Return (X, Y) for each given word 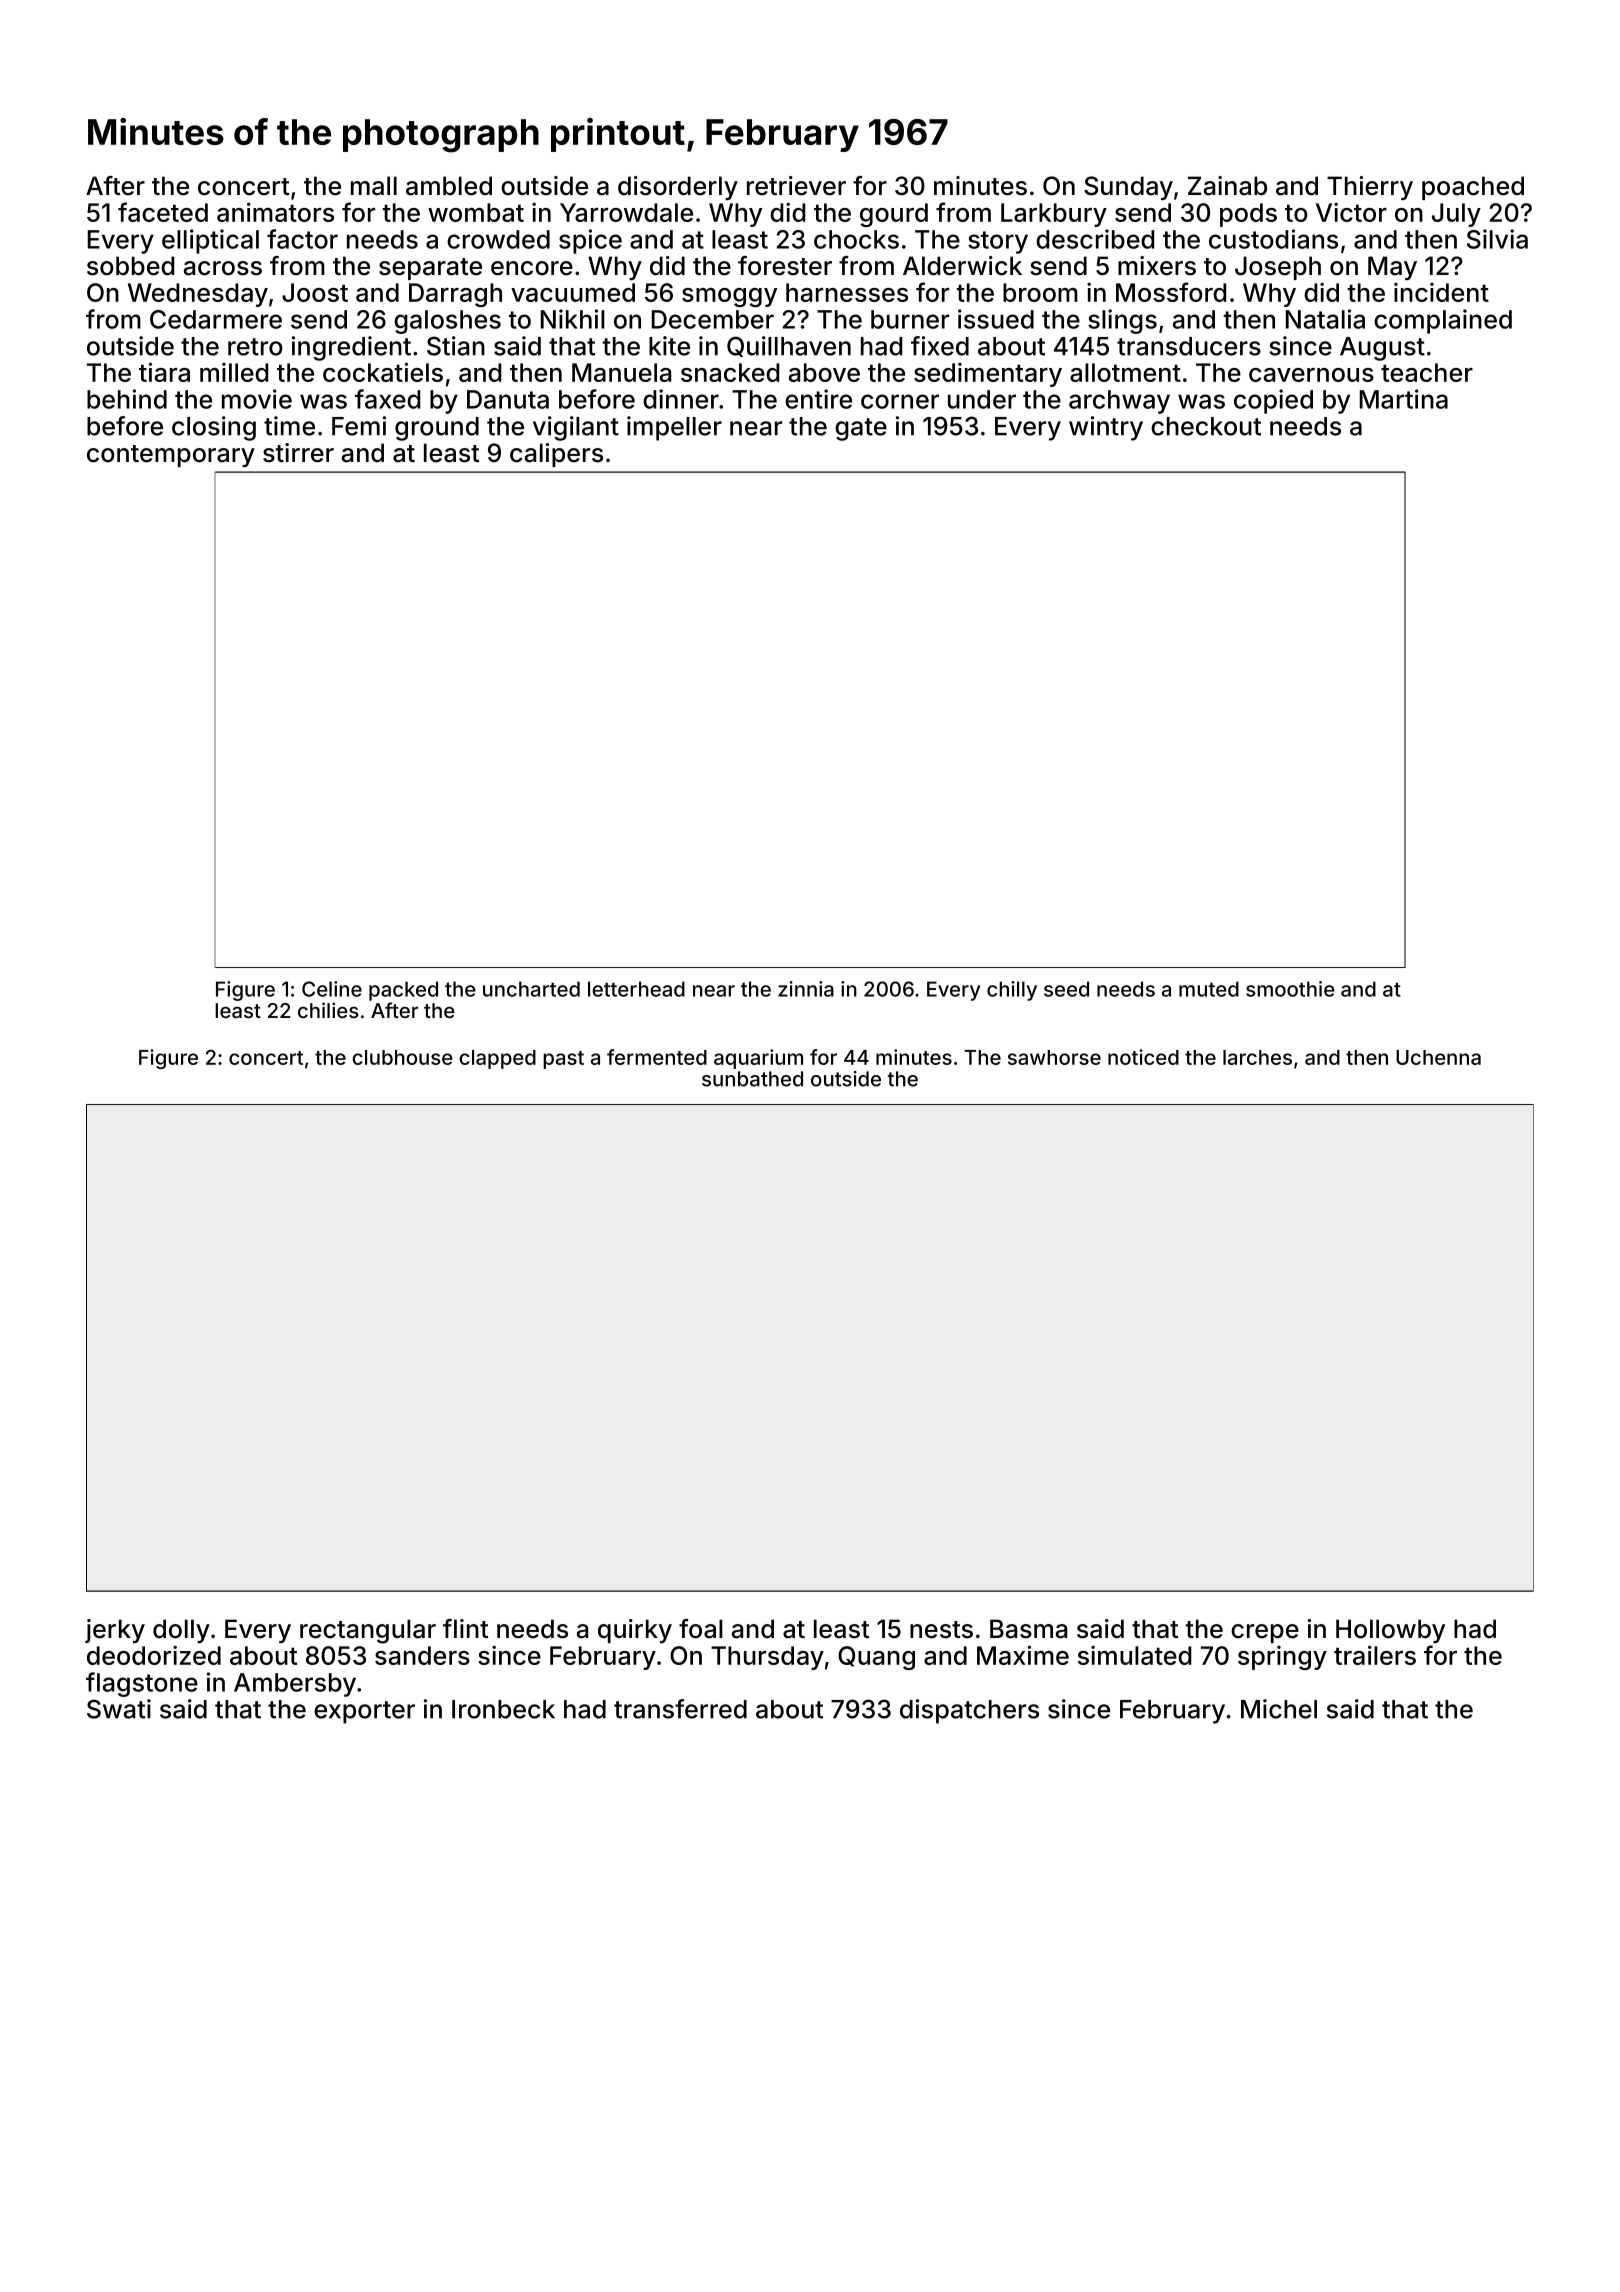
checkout (1206, 426)
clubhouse (402, 1057)
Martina (1404, 399)
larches (1257, 1057)
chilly (1012, 991)
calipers (556, 455)
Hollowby (1390, 1631)
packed (403, 991)
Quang (876, 1658)
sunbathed (752, 1079)
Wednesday (198, 295)
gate (861, 429)
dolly (181, 1631)
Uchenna (1438, 1057)
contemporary (171, 456)
